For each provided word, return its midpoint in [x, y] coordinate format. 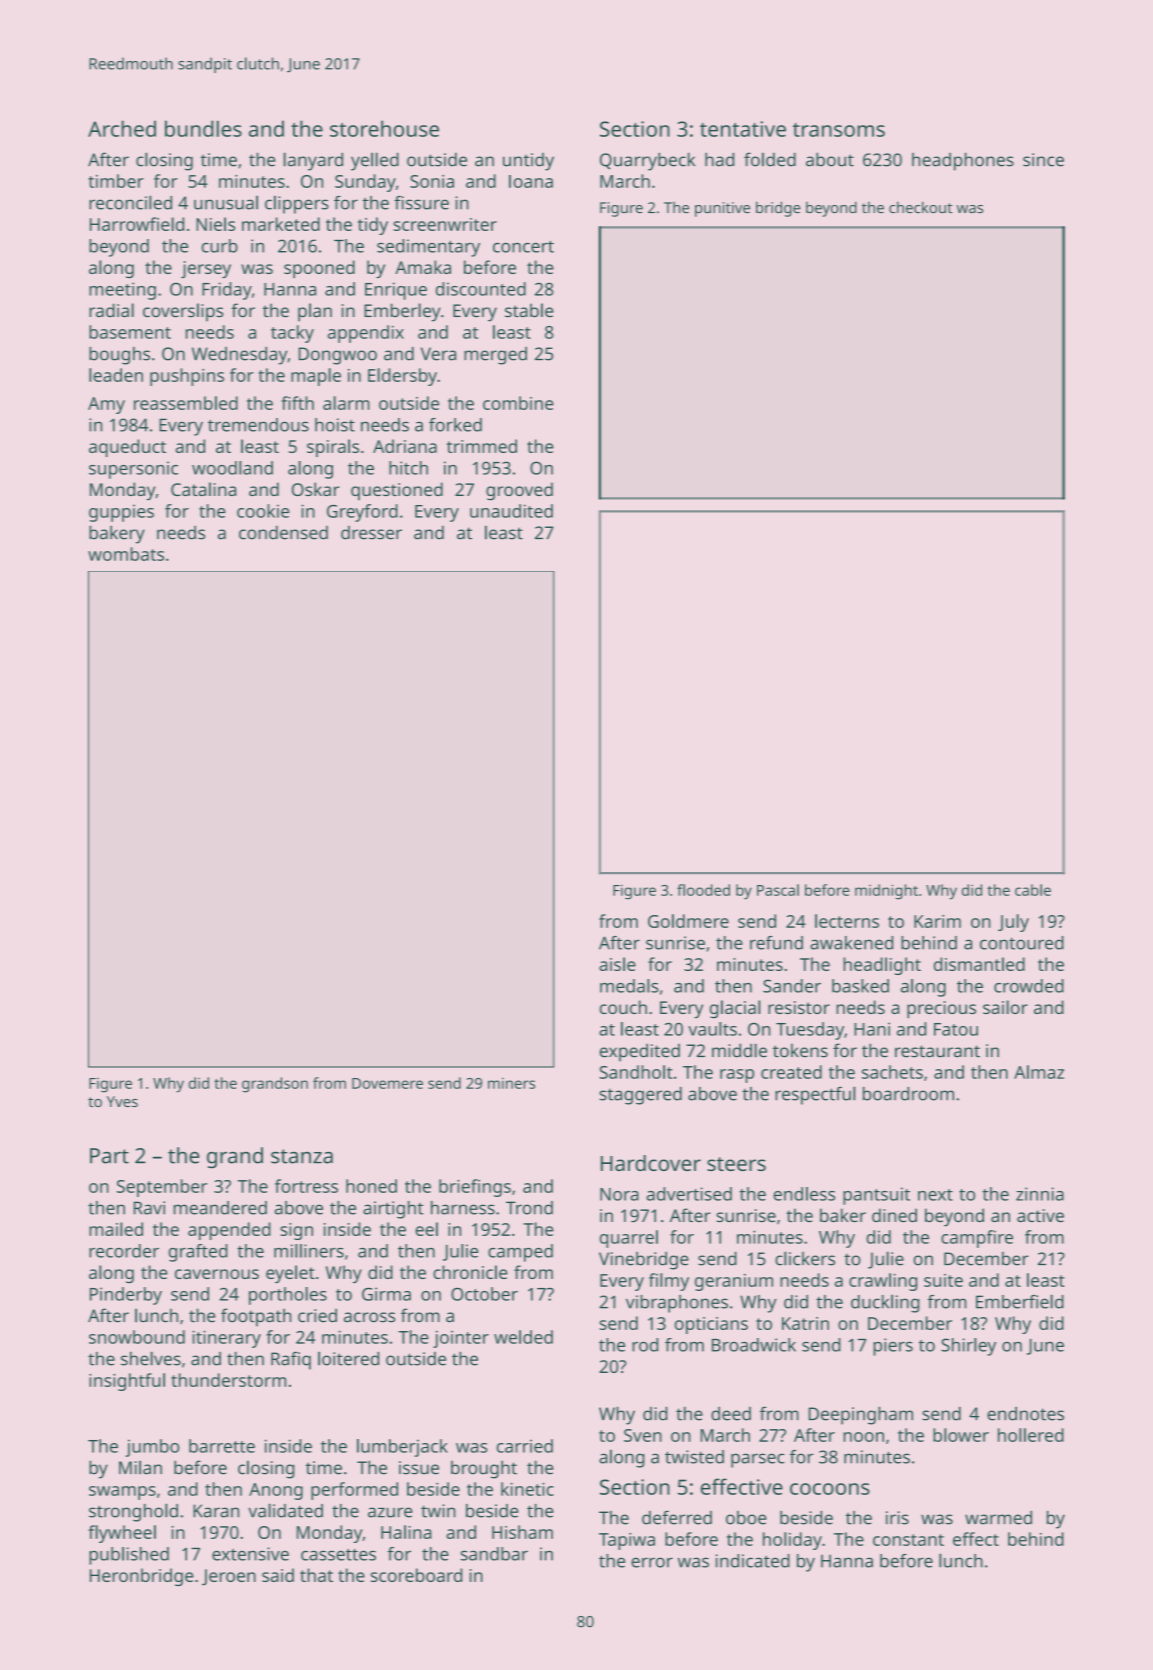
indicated [752, 1561]
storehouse [384, 128]
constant [908, 1540]
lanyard [313, 161]
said [278, 1575]
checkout [921, 207]
